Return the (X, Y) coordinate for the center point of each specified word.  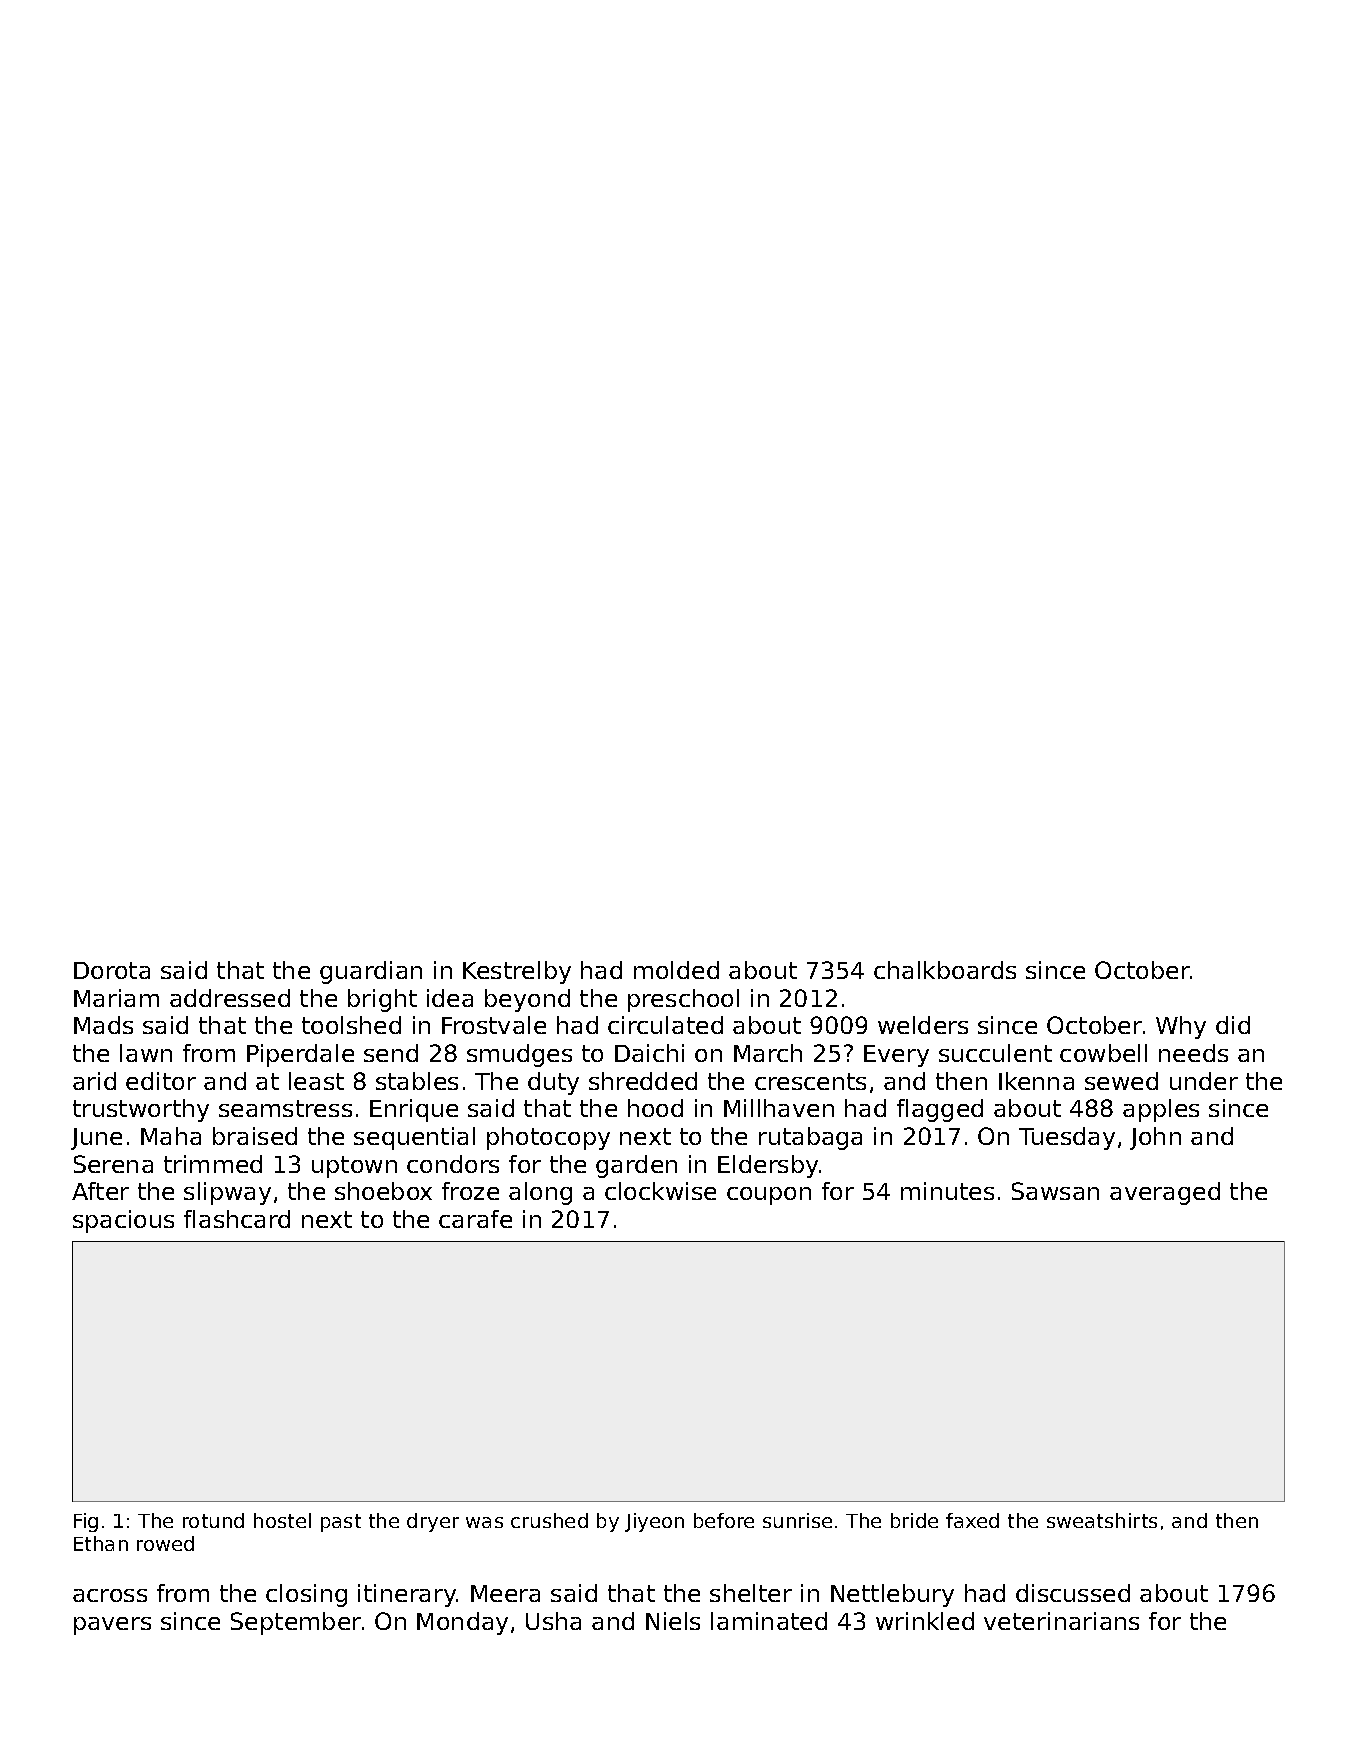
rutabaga (810, 1138)
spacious (123, 1221)
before (724, 1520)
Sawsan (1055, 1191)
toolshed (351, 1025)
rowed (165, 1543)
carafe (475, 1219)
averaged (1165, 1193)
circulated (665, 1025)
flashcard (237, 1219)
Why (1181, 1027)
